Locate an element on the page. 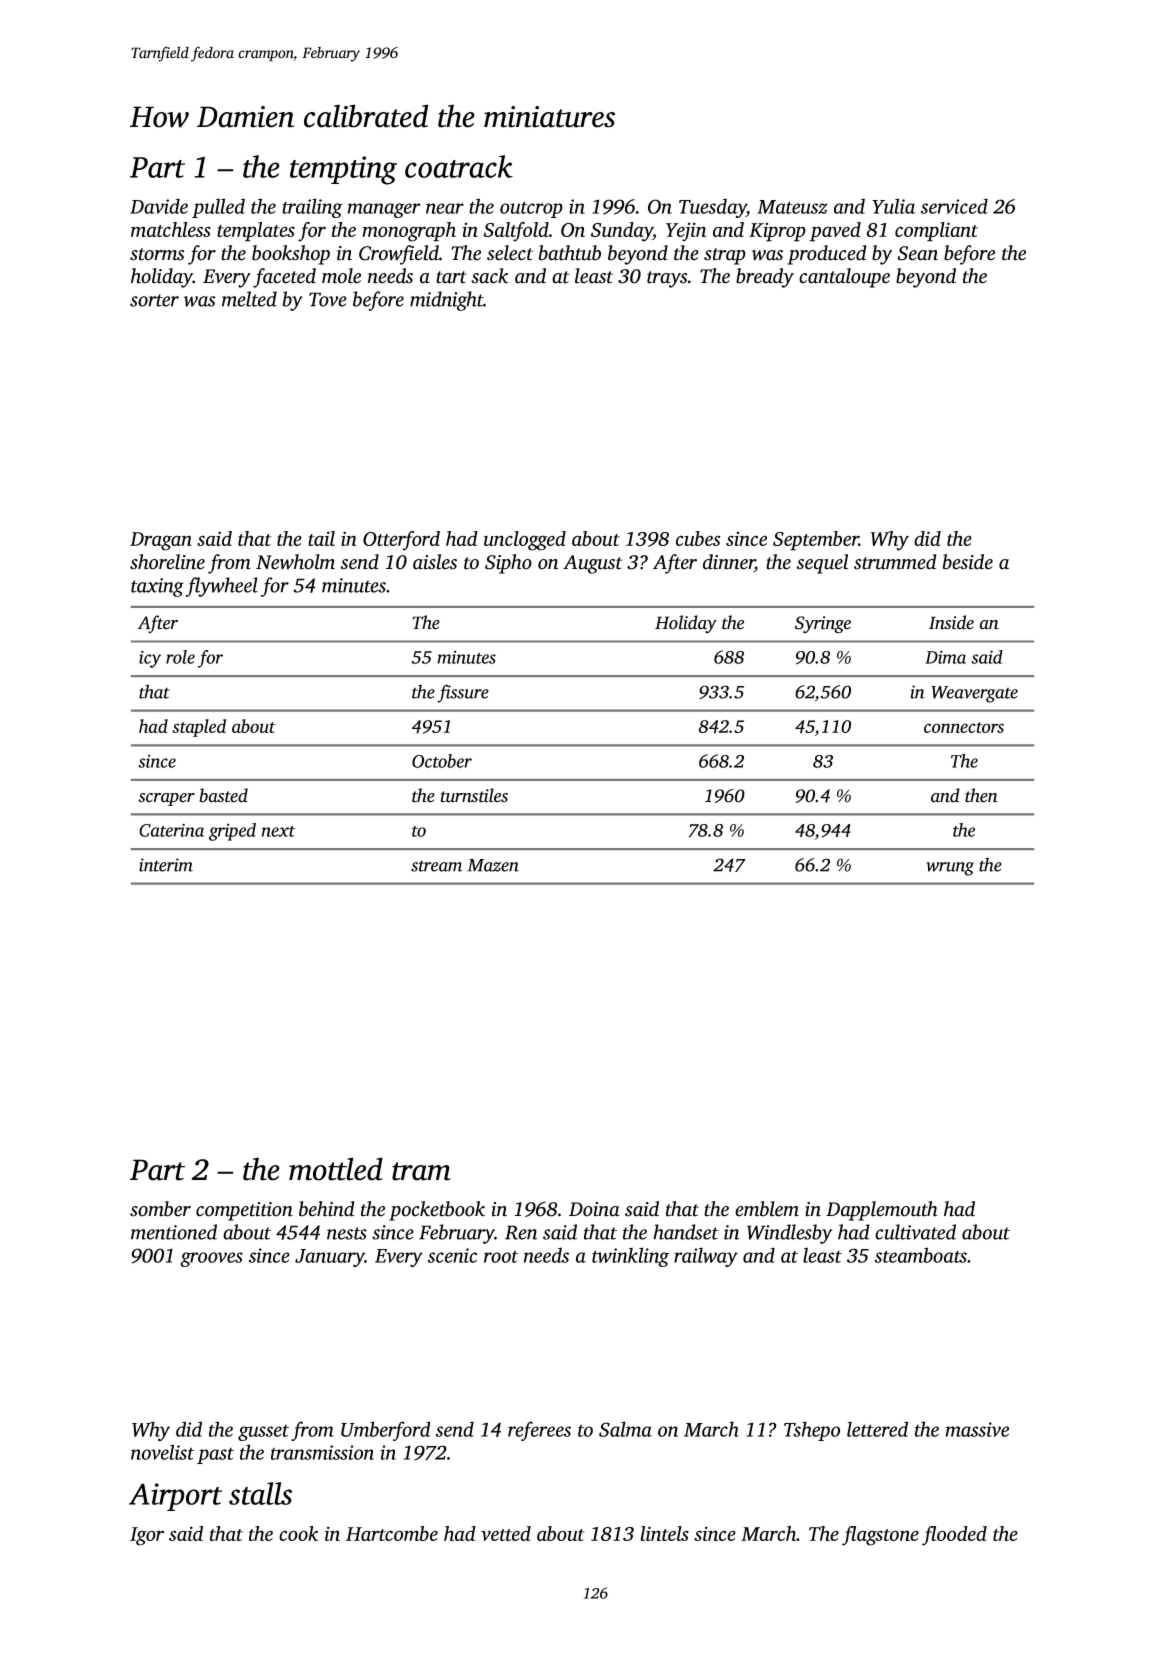 This page has width=1165, height=1654. Sunday is located at coordinates (622, 232).
